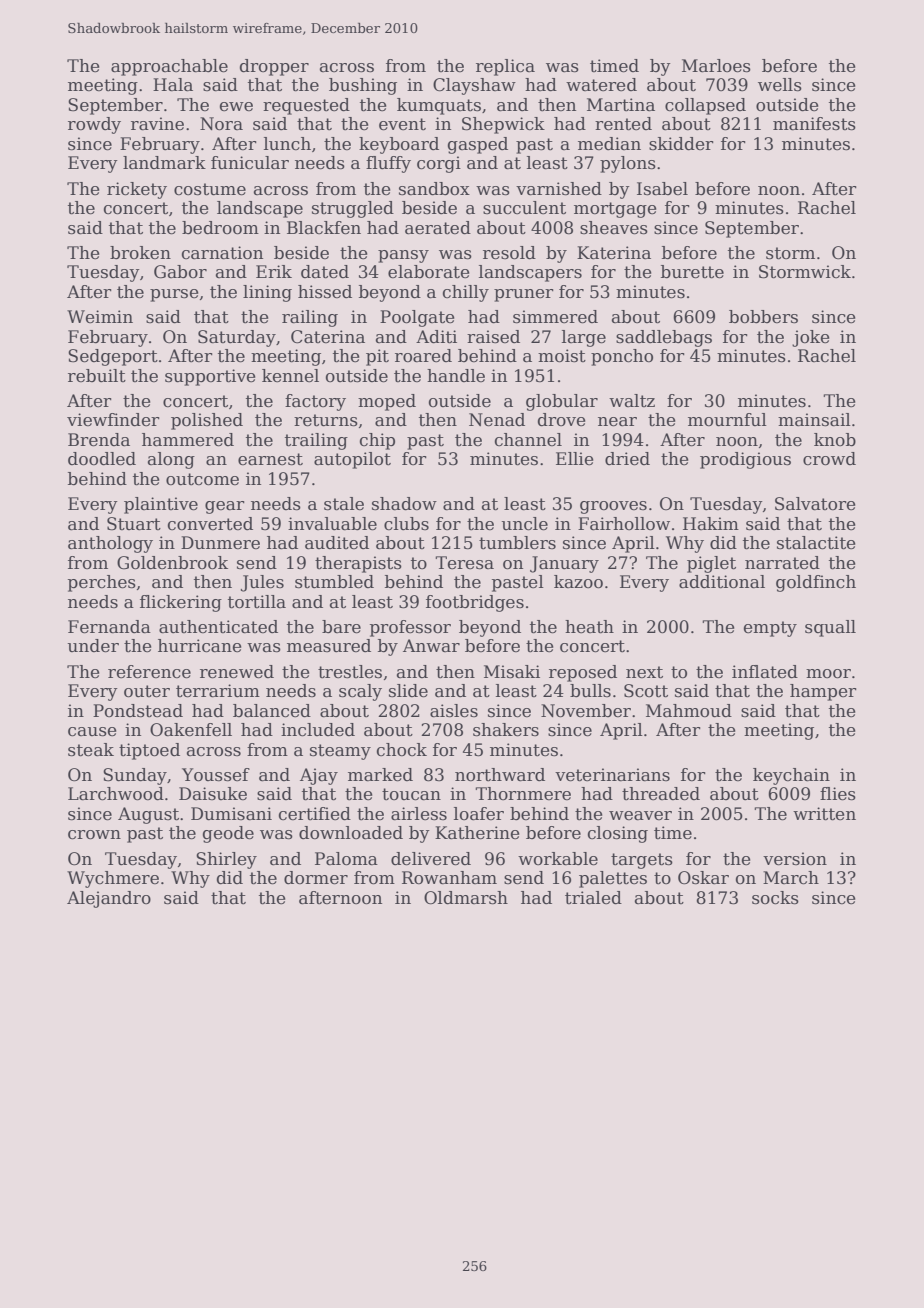 Image resolution: width=924 pixels, height=1308 pixels. What do you see at coordinates (419, 814) in the screenshot?
I see `airless` at bounding box center [419, 814].
